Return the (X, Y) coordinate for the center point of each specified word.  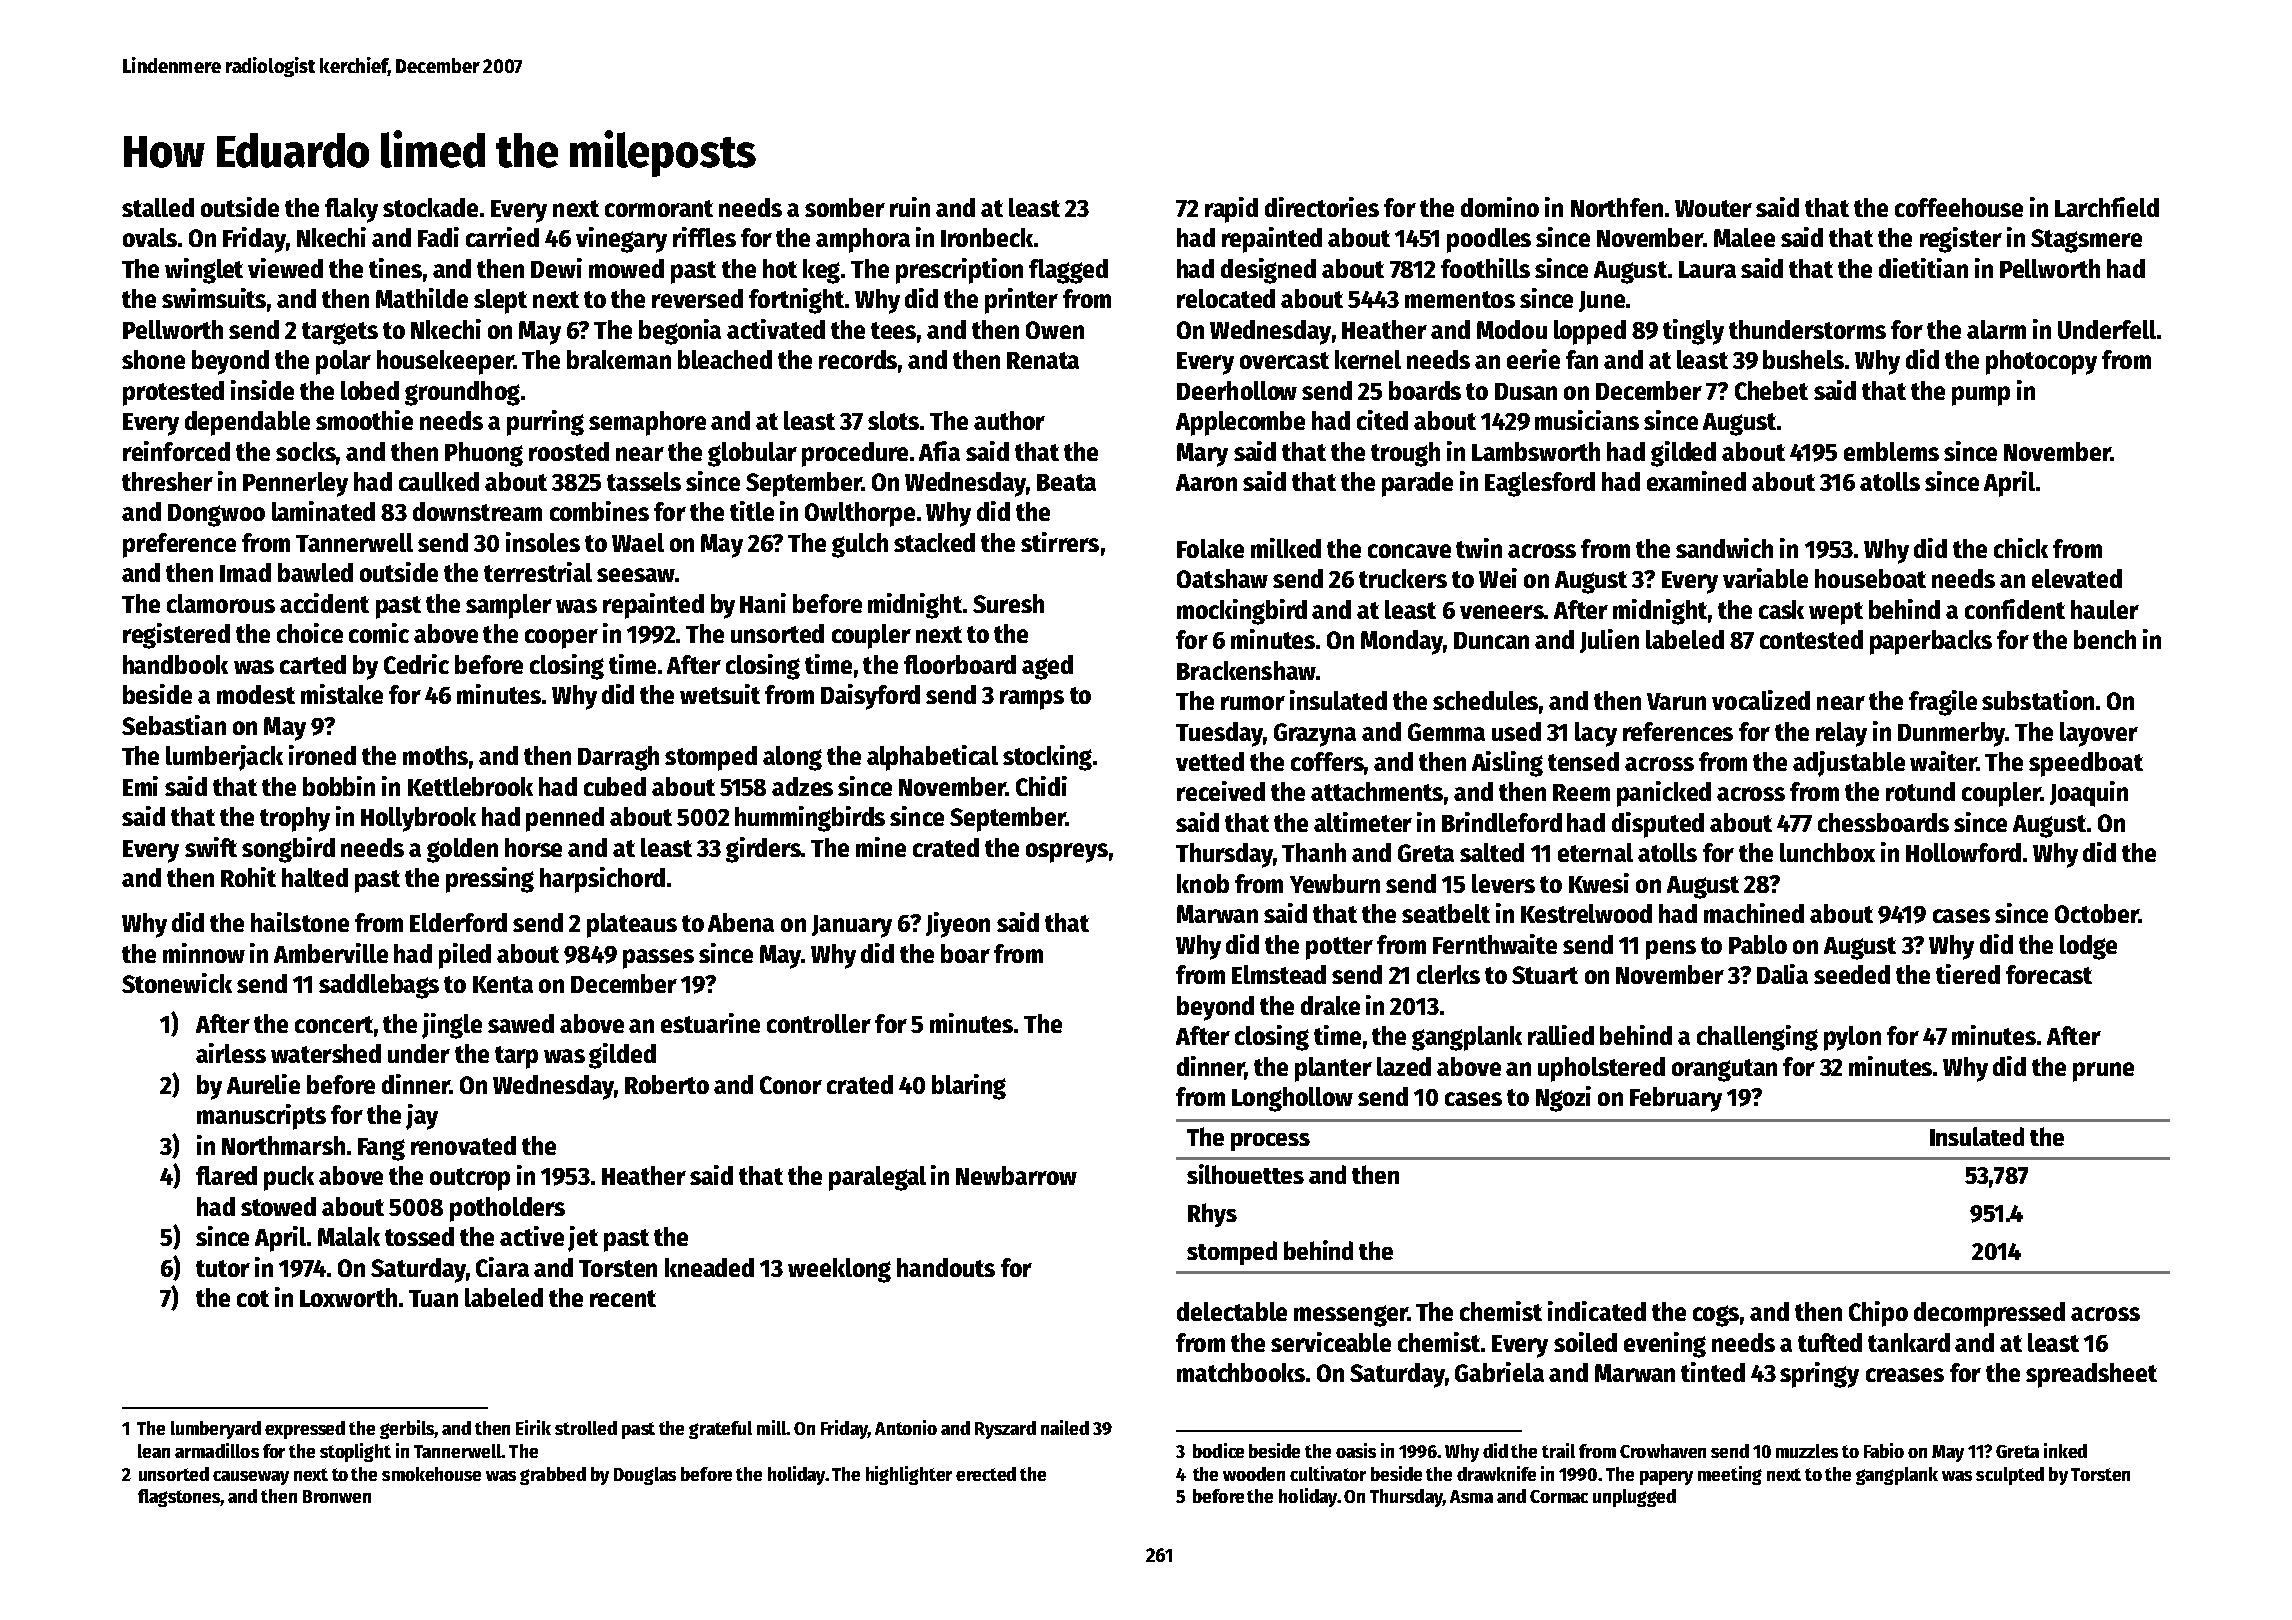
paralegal (877, 1178)
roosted (569, 451)
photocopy (2041, 362)
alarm (1996, 329)
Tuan (433, 1298)
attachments (1377, 791)
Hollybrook (418, 819)
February (1676, 1099)
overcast (1284, 360)
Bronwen (337, 1496)
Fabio (1884, 1450)
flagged (1068, 271)
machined (1754, 913)
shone (153, 359)
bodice (1218, 1450)
